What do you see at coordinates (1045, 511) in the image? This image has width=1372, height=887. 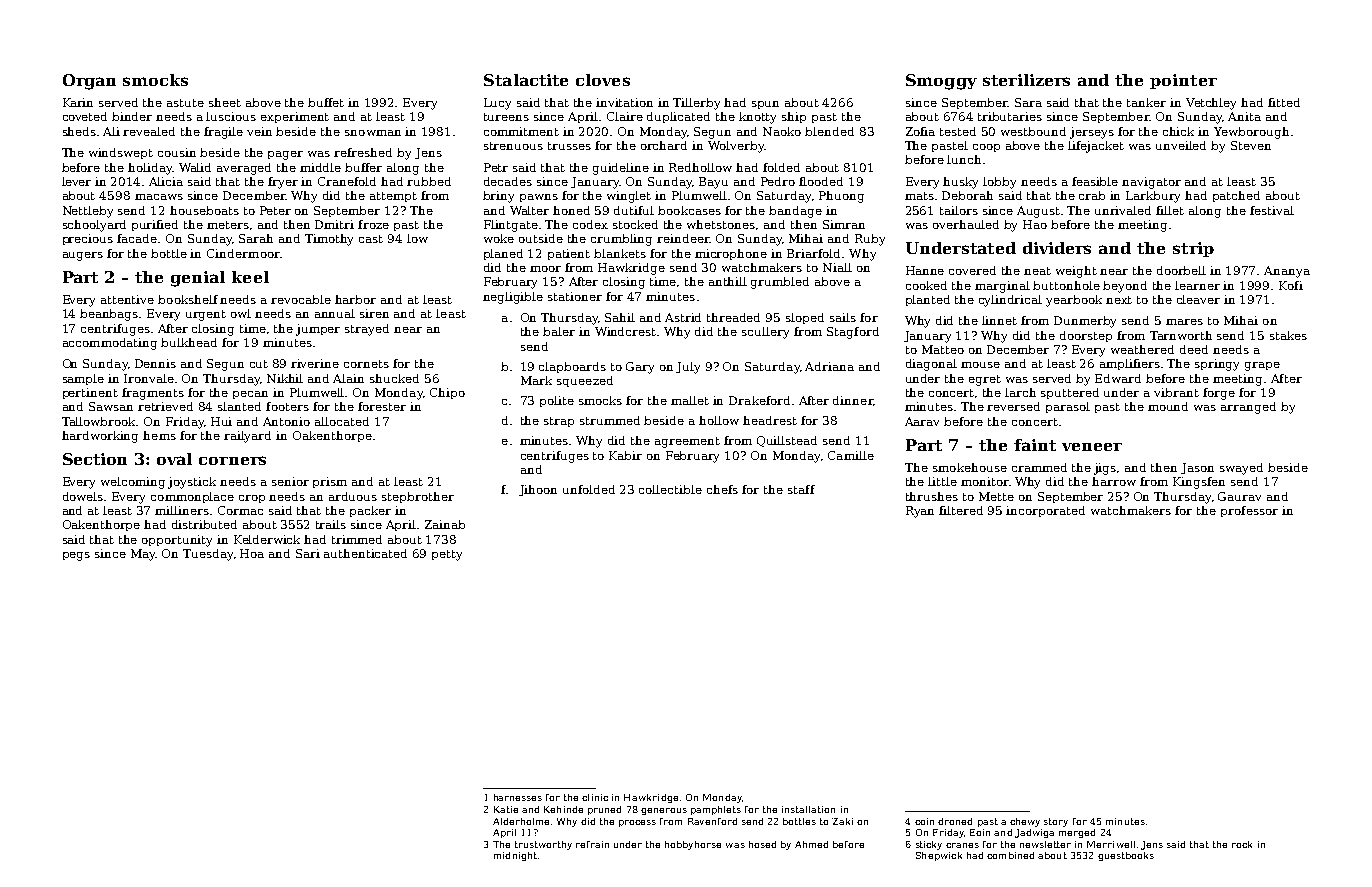 I see `incorporated` at bounding box center [1045, 511].
